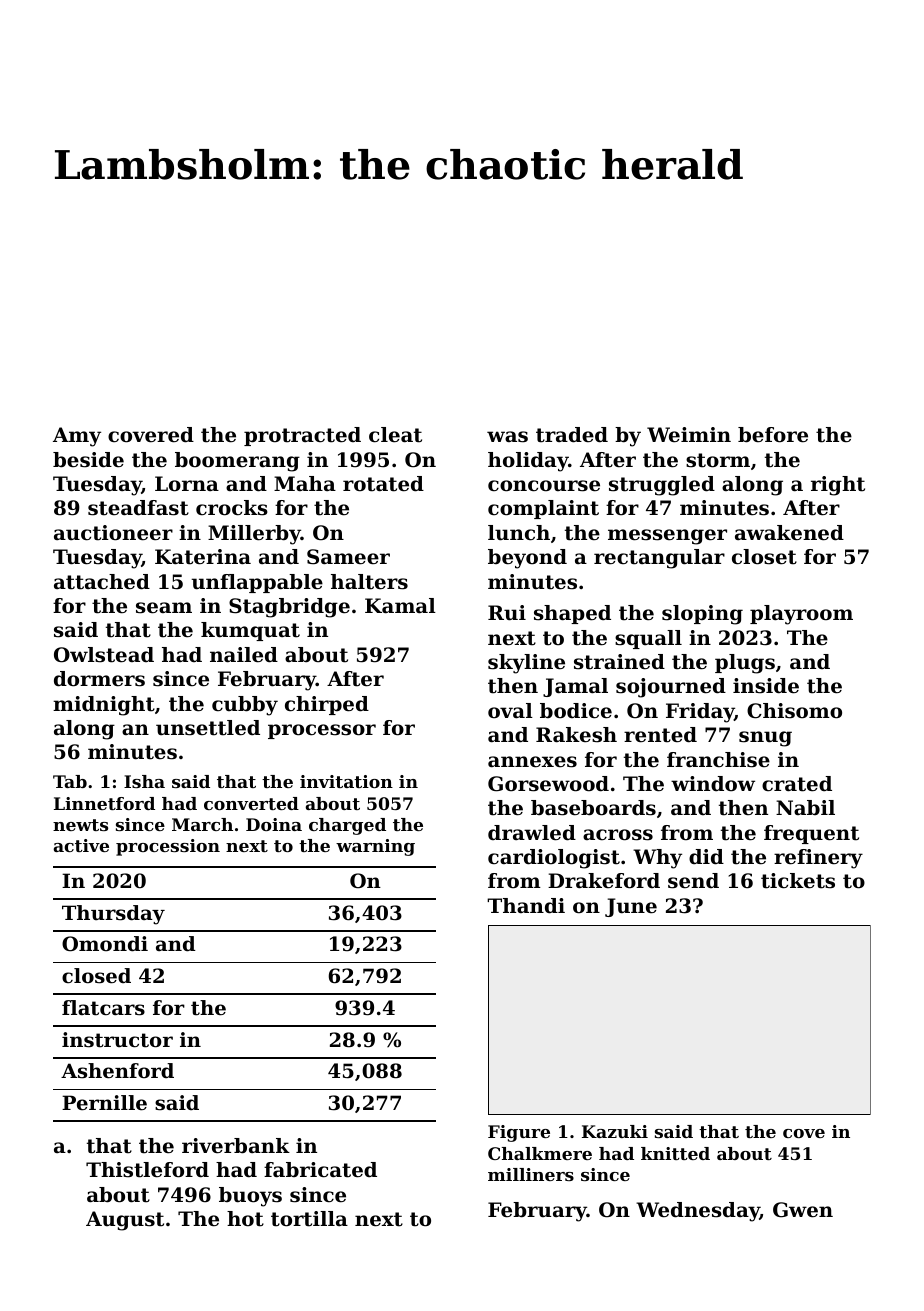  Describe the element at coordinates (320, 1170) in the screenshot. I see `fabricated` at that location.
